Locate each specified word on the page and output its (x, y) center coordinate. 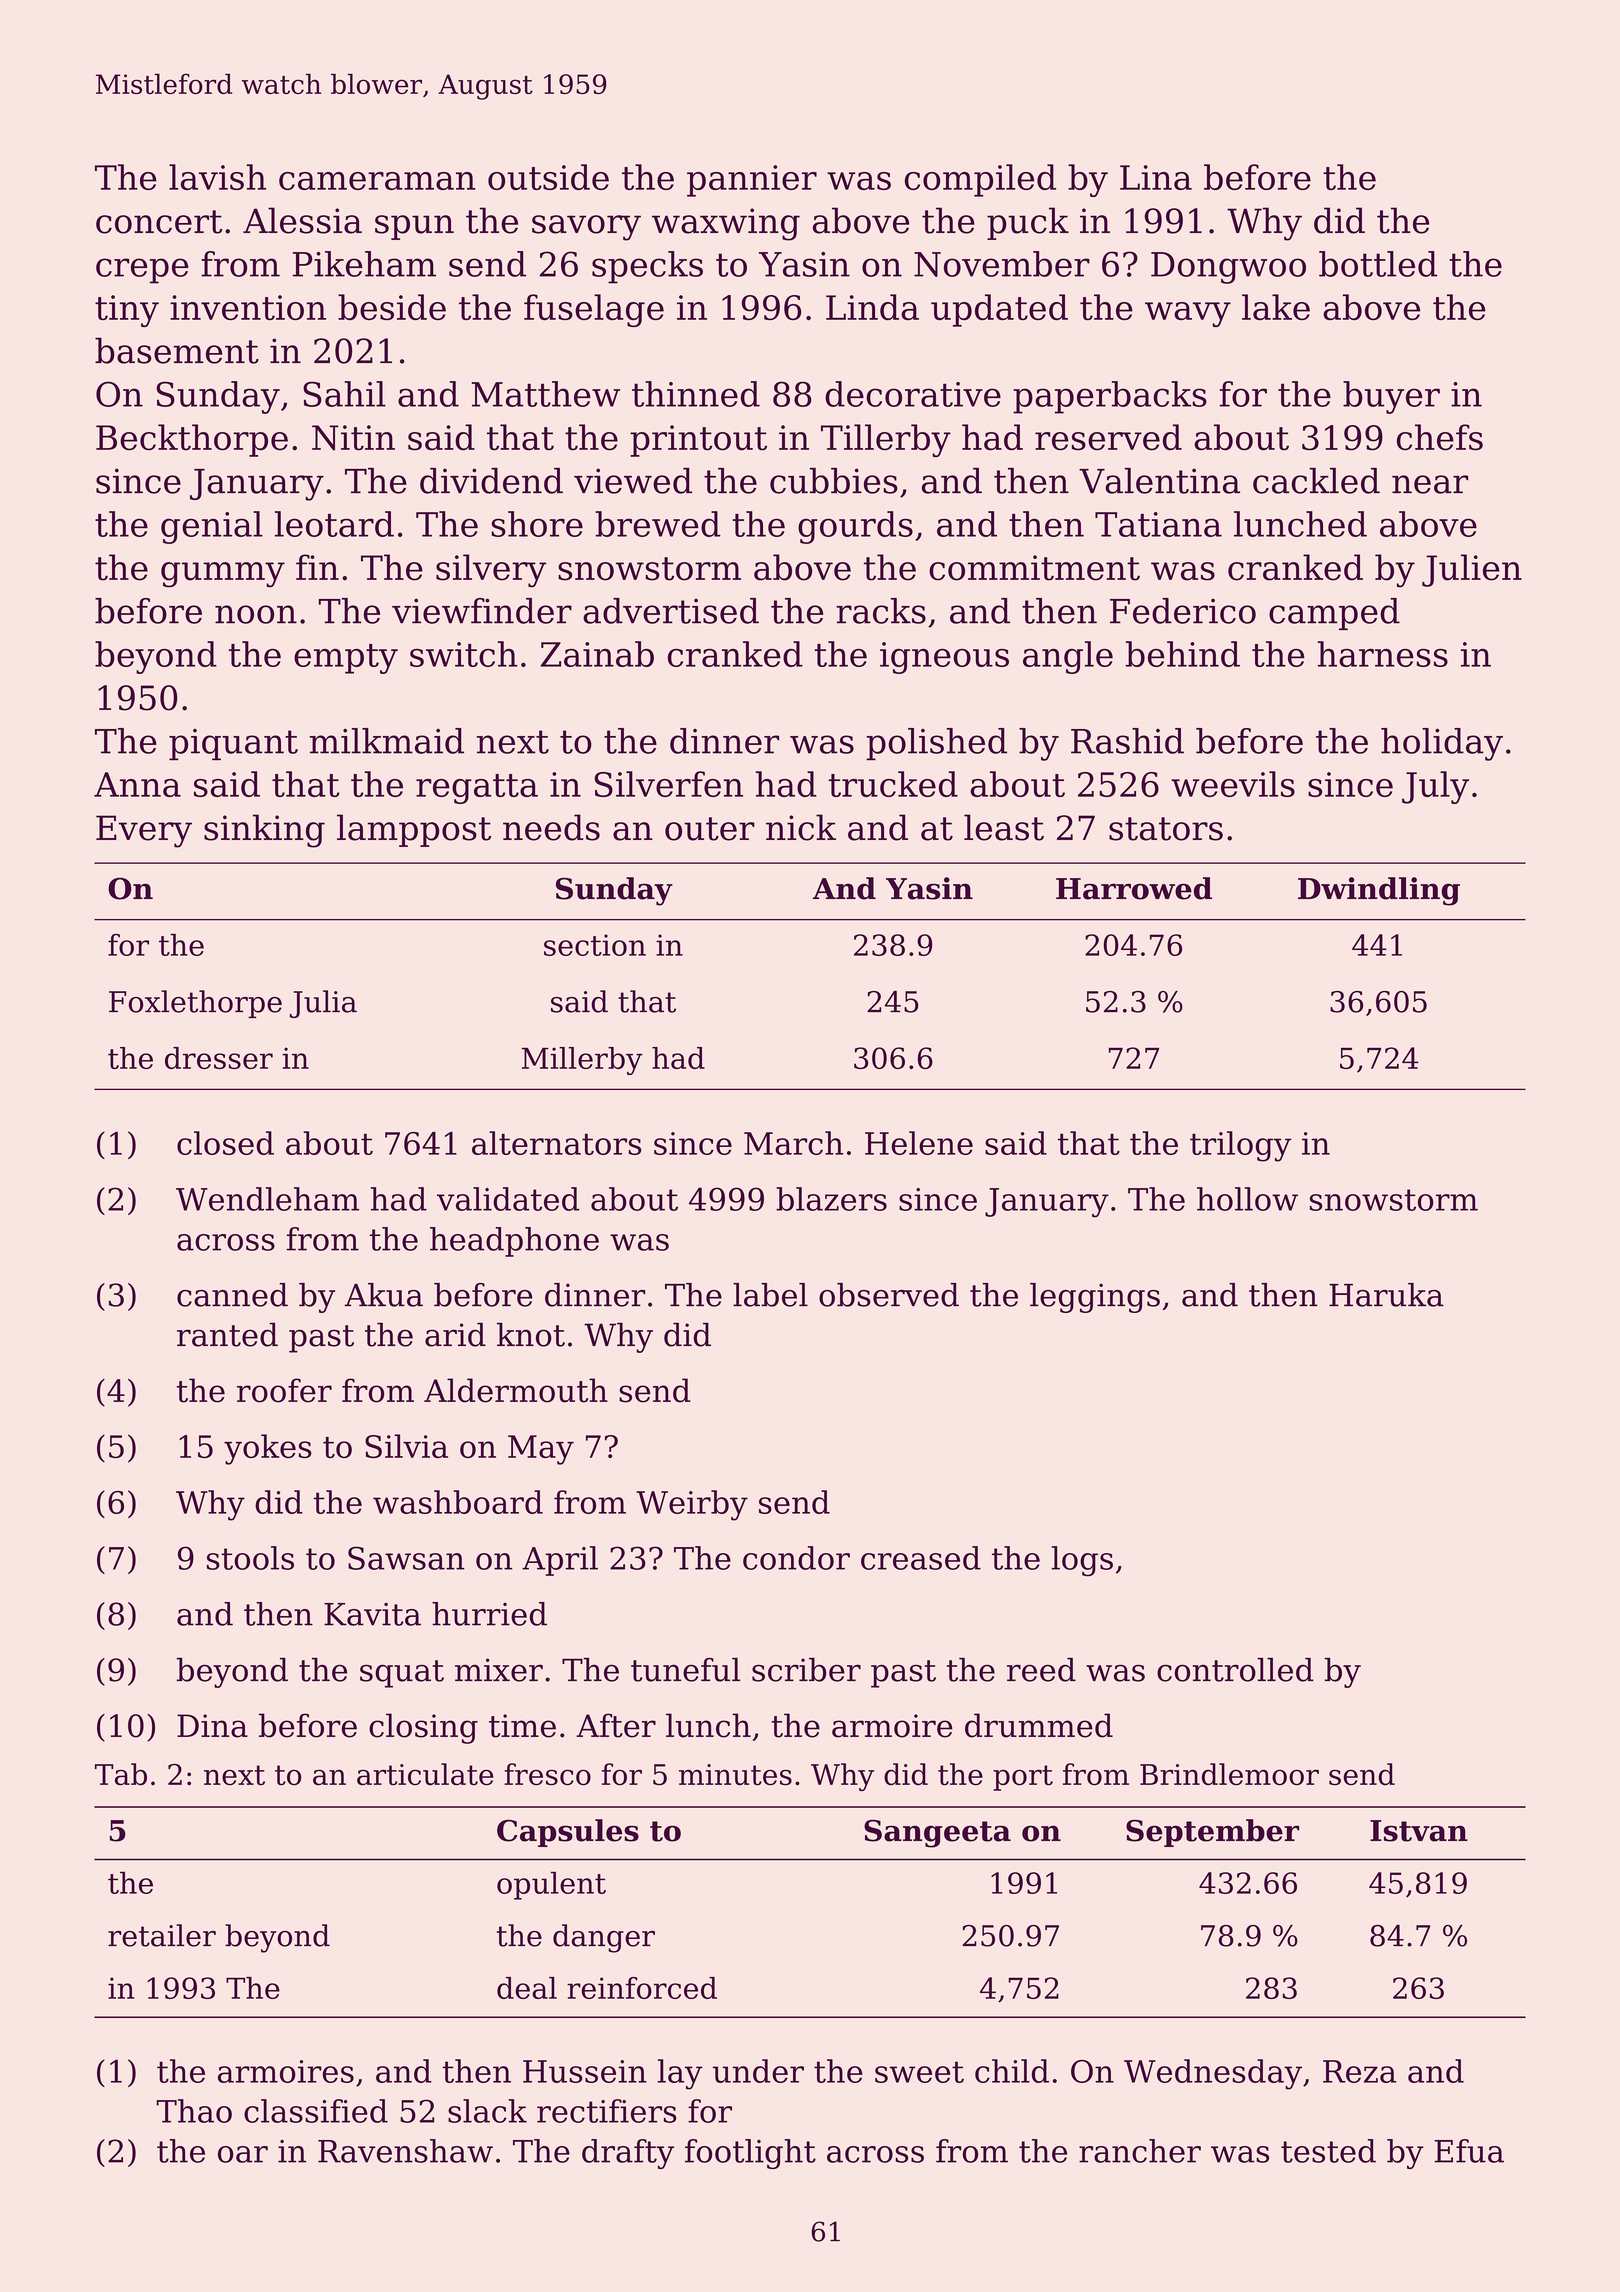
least (1004, 827)
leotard (334, 524)
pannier (752, 181)
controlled (1235, 1670)
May (541, 1450)
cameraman (377, 181)
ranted (227, 1335)
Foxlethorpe (195, 1004)
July (1435, 787)
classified (316, 2111)
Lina (1156, 177)
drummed (1039, 1725)
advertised (671, 611)
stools (250, 1558)
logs (1082, 1561)
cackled (1316, 481)
